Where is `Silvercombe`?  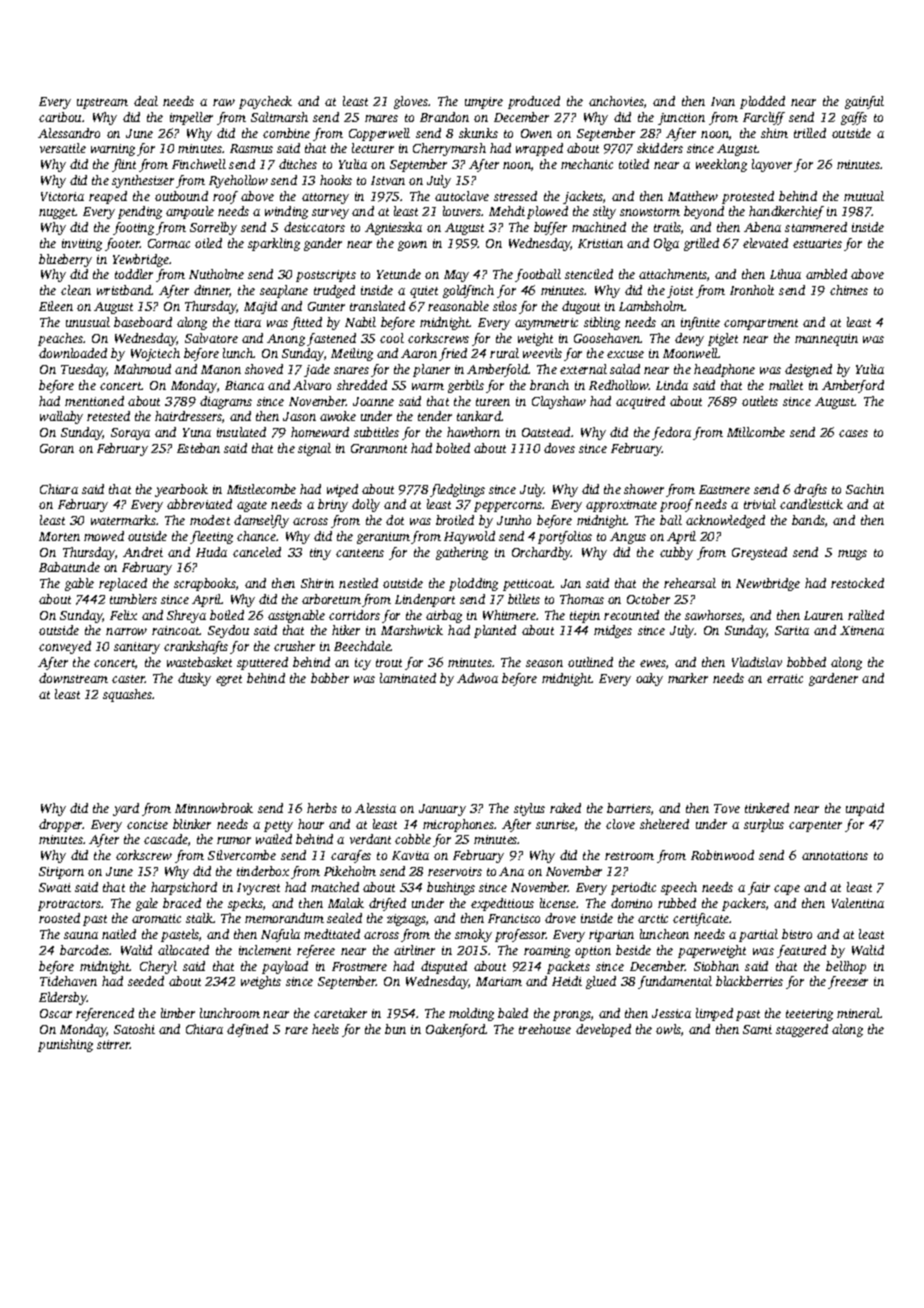 Silvercombe is located at coordinates (242, 855).
